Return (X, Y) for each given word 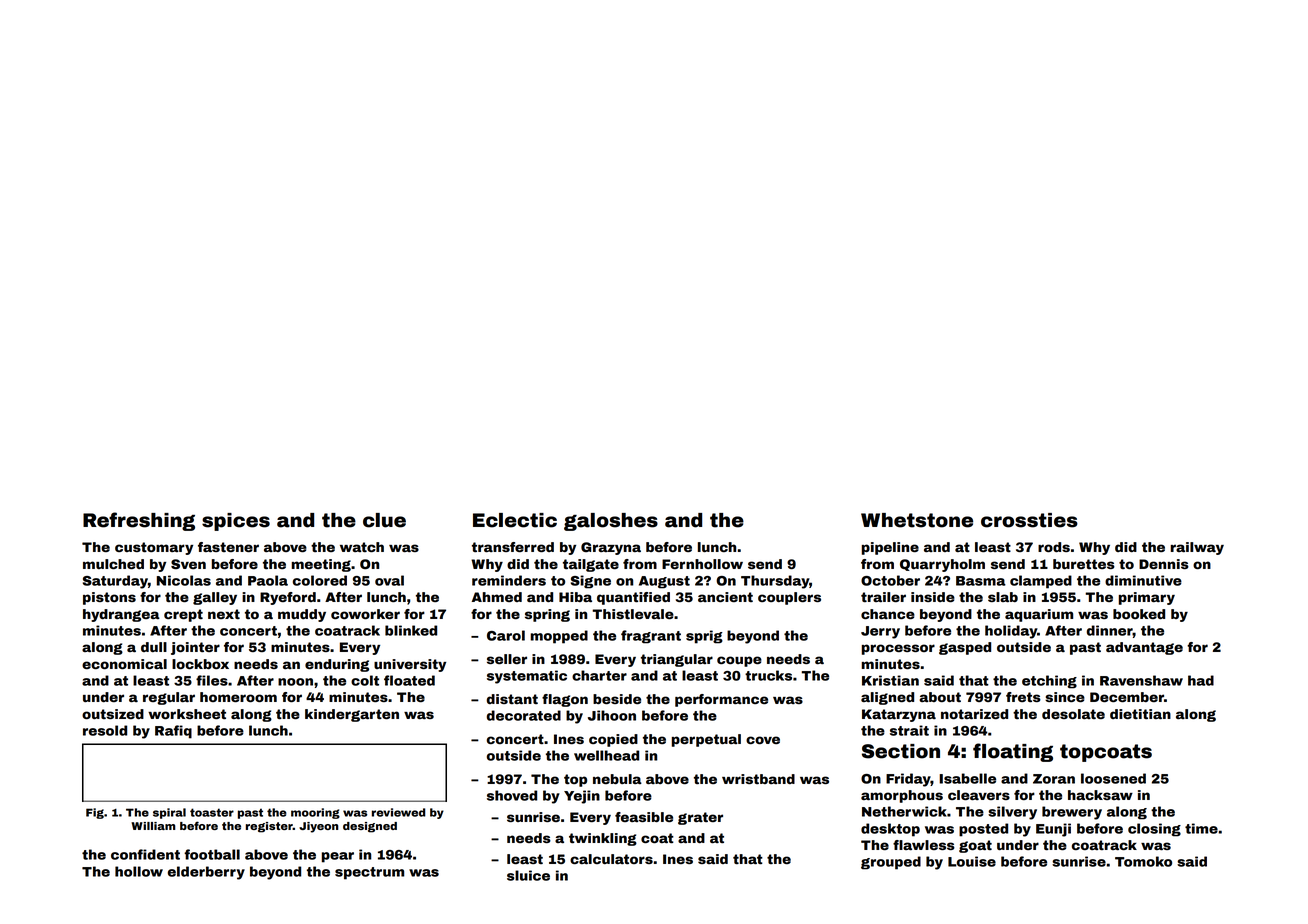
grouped (891, 863)
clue (384, 520)
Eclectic (515, 520)
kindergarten (352, 715)
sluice (528, 875)
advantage (1144, 648)
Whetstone (917, 520)
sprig (704, 637)
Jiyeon (318, 827)
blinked (411, 630)
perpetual (706, 740)
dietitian (1140, 714)
